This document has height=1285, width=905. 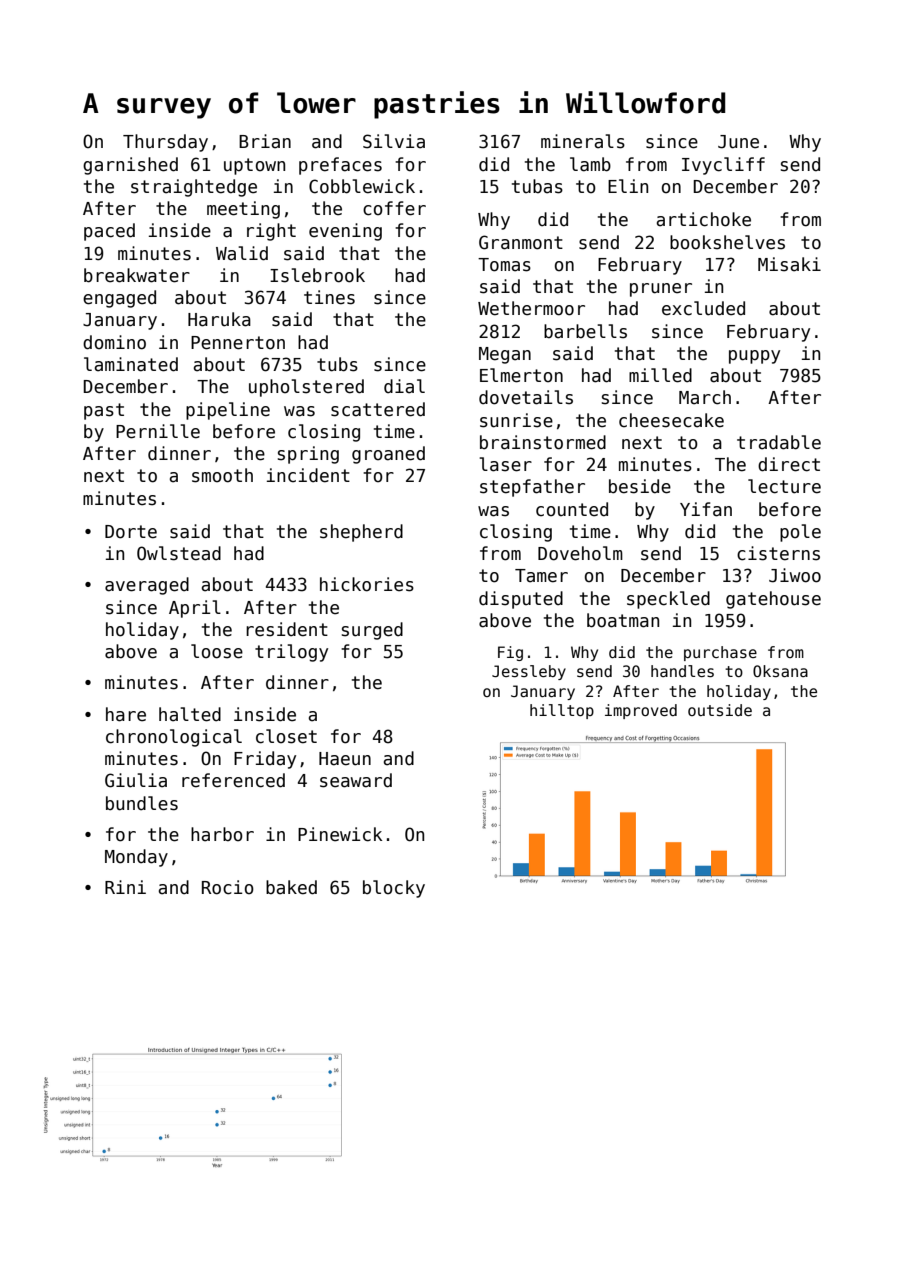 I want to click on Pernille, so click(x=158, y=431).
